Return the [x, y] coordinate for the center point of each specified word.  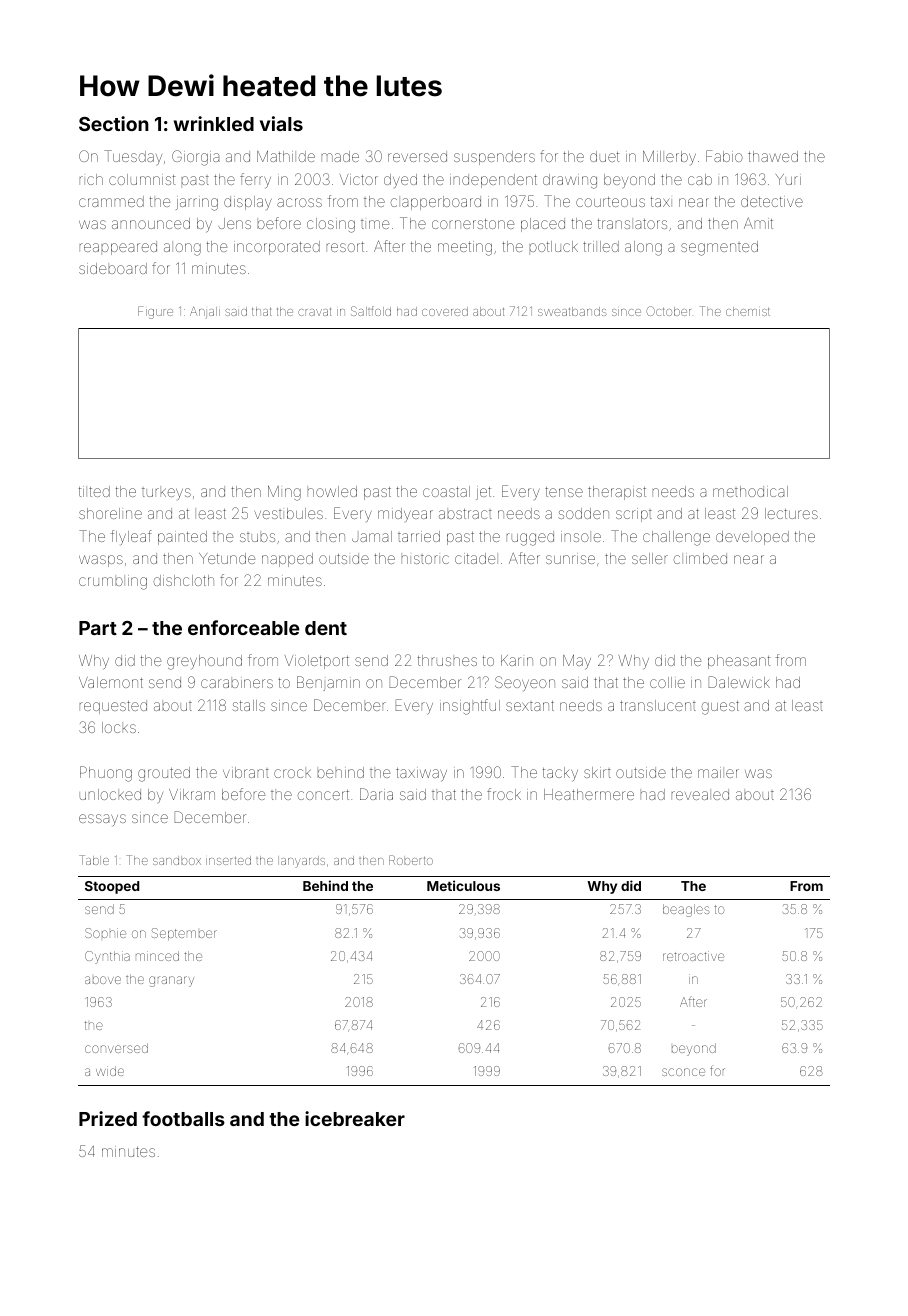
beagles [686, 910]
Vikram [192, 794]
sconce [683, 1072]
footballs [183, 1118]
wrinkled [214, 123]
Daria [376, 794]
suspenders [494, 158]
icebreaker [355, 1118]
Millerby [669, 158]
